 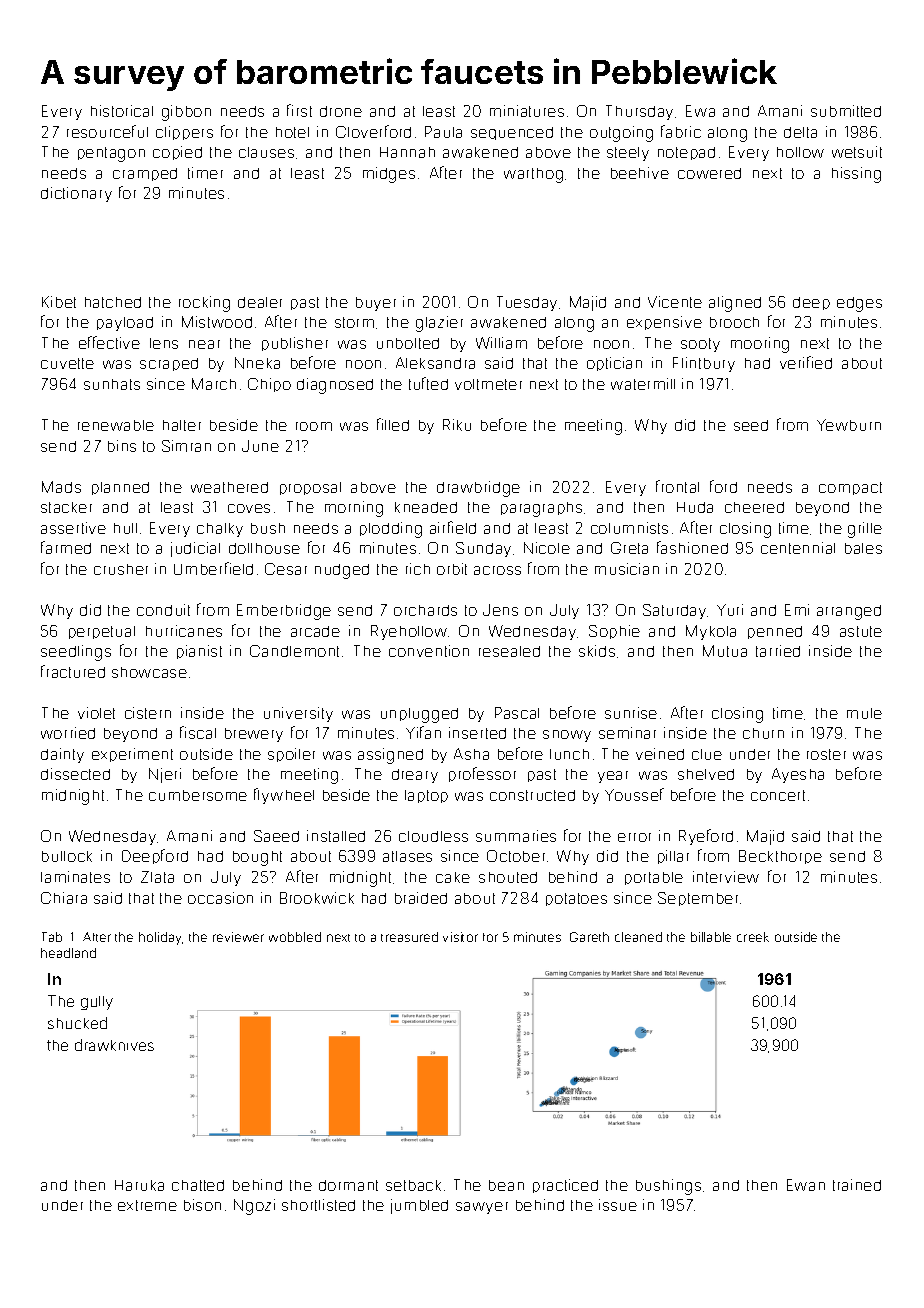 I want to click on Chipo, so click(x=269, y=385).
